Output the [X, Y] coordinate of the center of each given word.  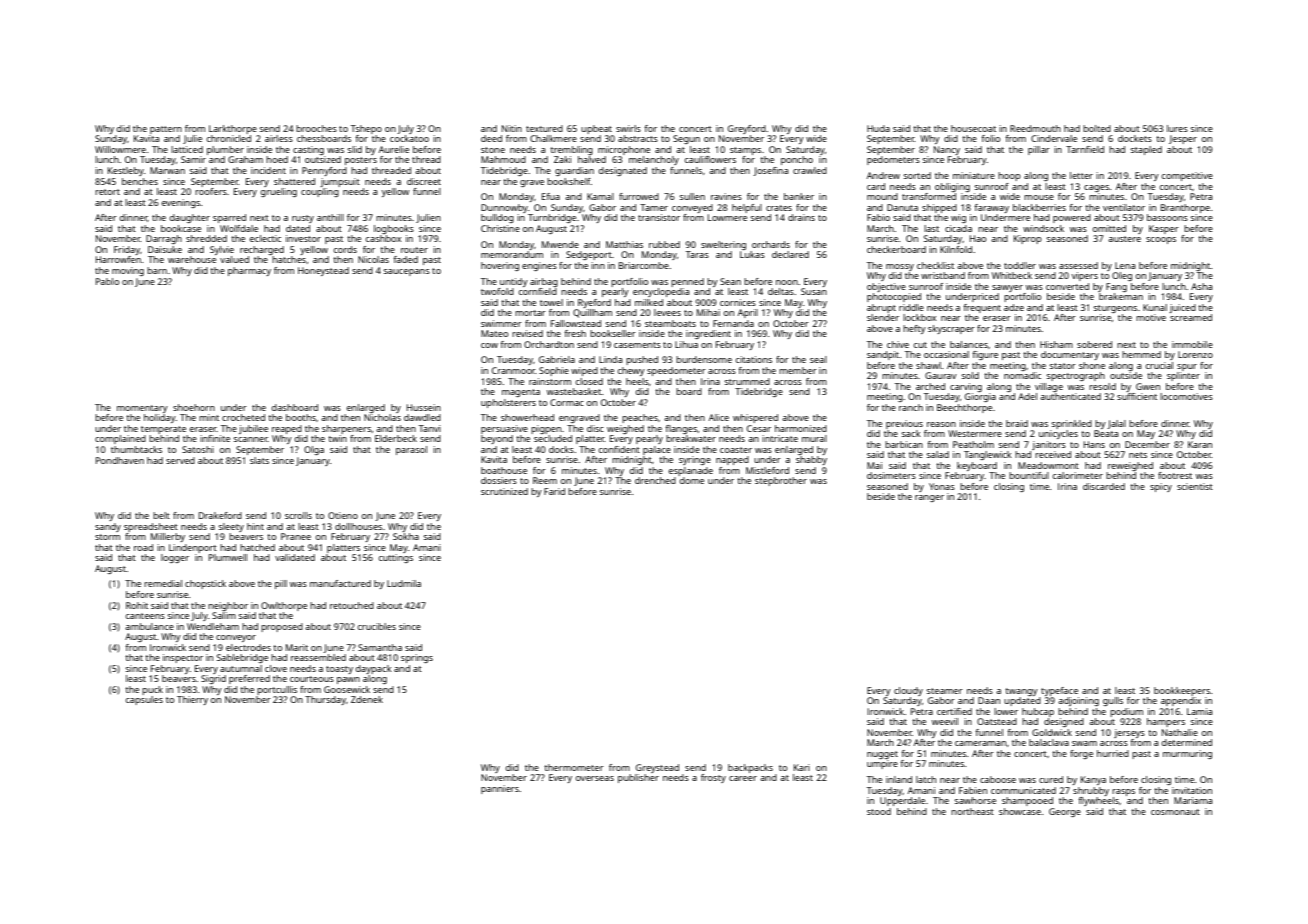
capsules [144, 700]
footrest [1175, 475]
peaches [640, 418]
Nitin [512, 128]
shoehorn [194, 407]
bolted [1097, 128]
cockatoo [409, 138]
